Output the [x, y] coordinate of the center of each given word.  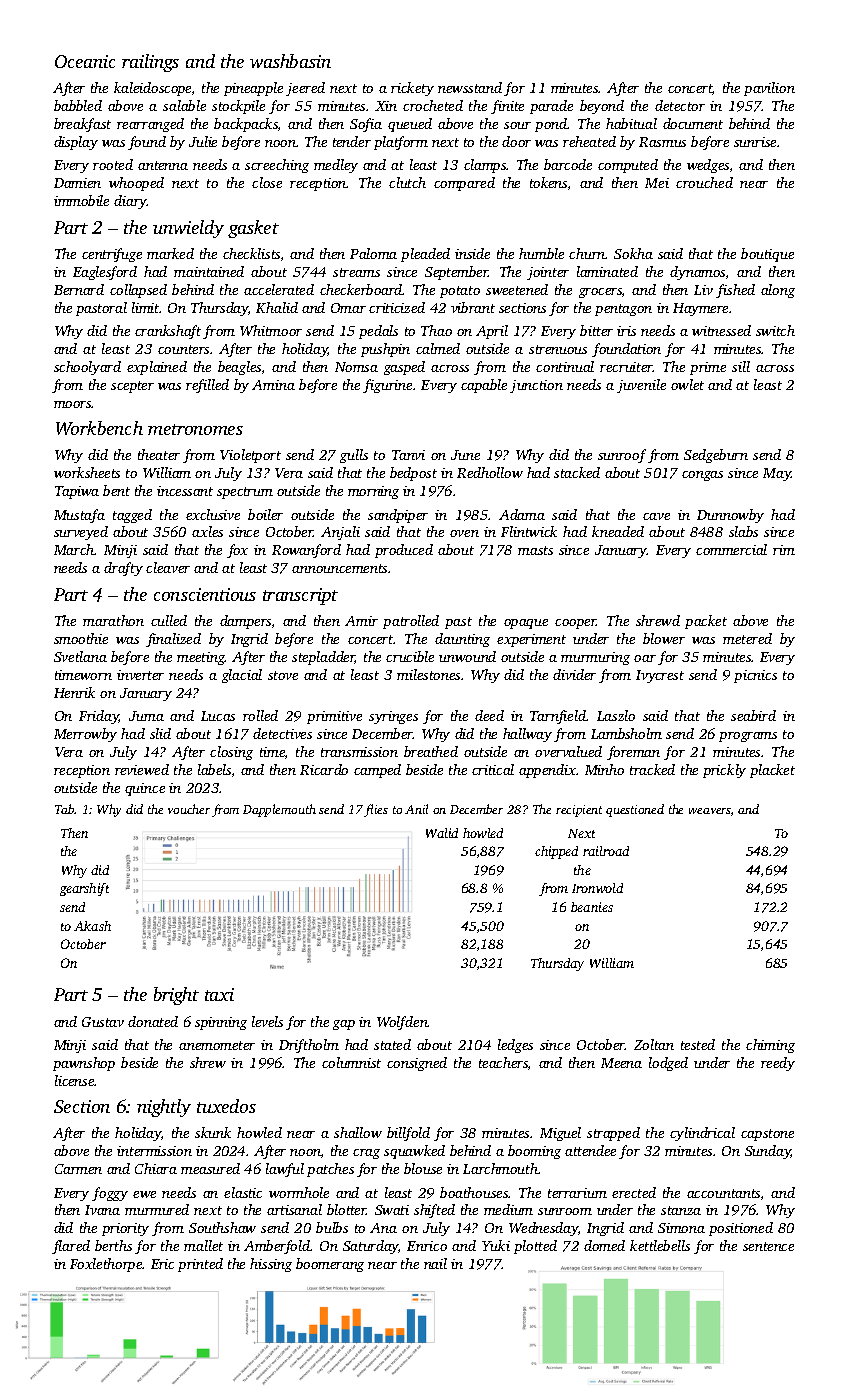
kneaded [618, 531]
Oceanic [85, 61]
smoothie [81, 638]
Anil [416, 809]
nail [435, 1263]
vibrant [473, 307]
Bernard [79, 289]
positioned [741, 1229]
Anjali [340, 533]
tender [352, 141]
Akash [92, 926]
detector [680, 105]
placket [772, 771]
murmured [157, 1209]
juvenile [641, 386]
